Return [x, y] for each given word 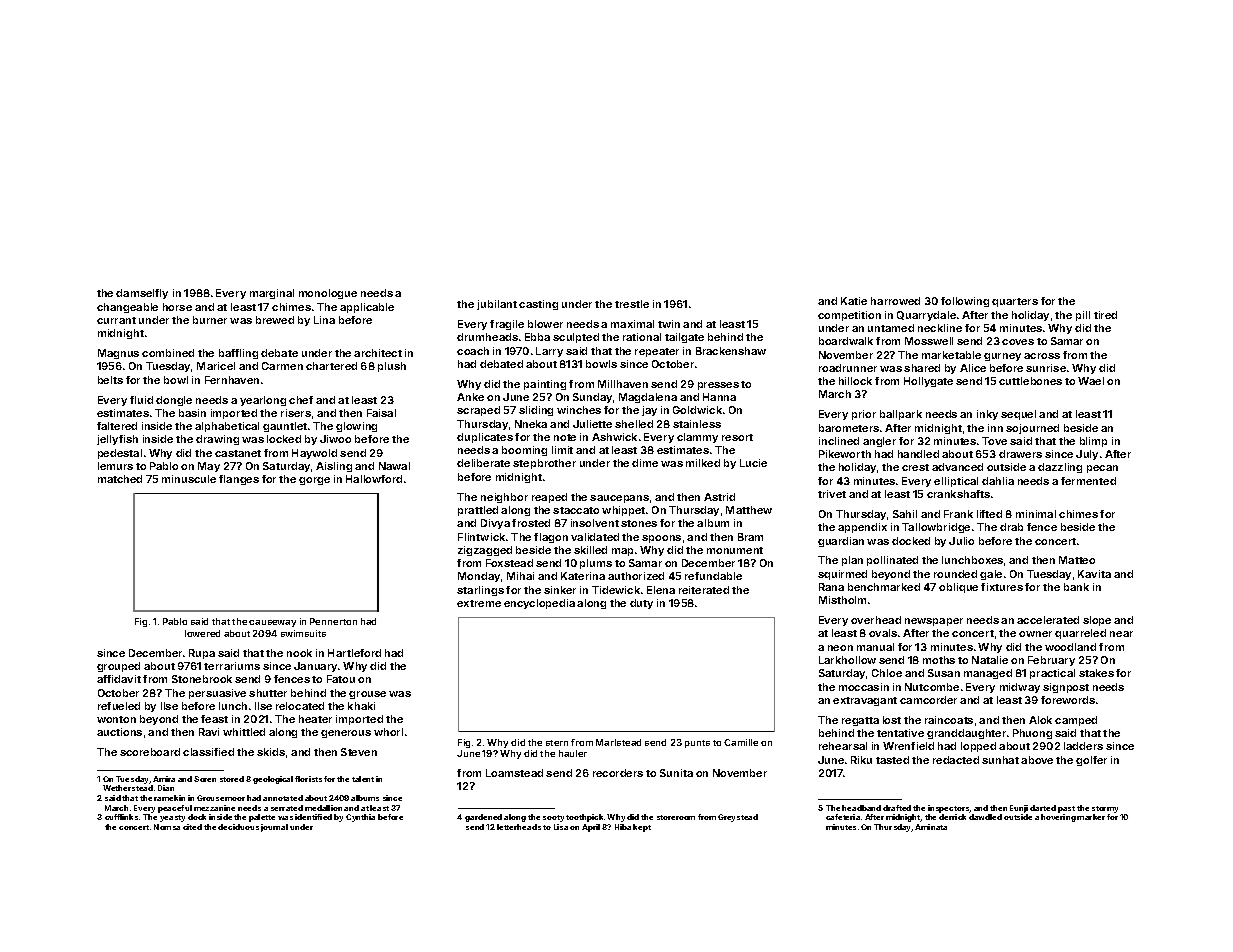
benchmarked [884, 587]
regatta [860, 721]
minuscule [189, 479]
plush [392, 367]
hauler [573, 753]
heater [315, 719]
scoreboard [150, 752]
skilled [590, 550]
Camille [741, 742]
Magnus [118, 354]
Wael [1091, 381]
